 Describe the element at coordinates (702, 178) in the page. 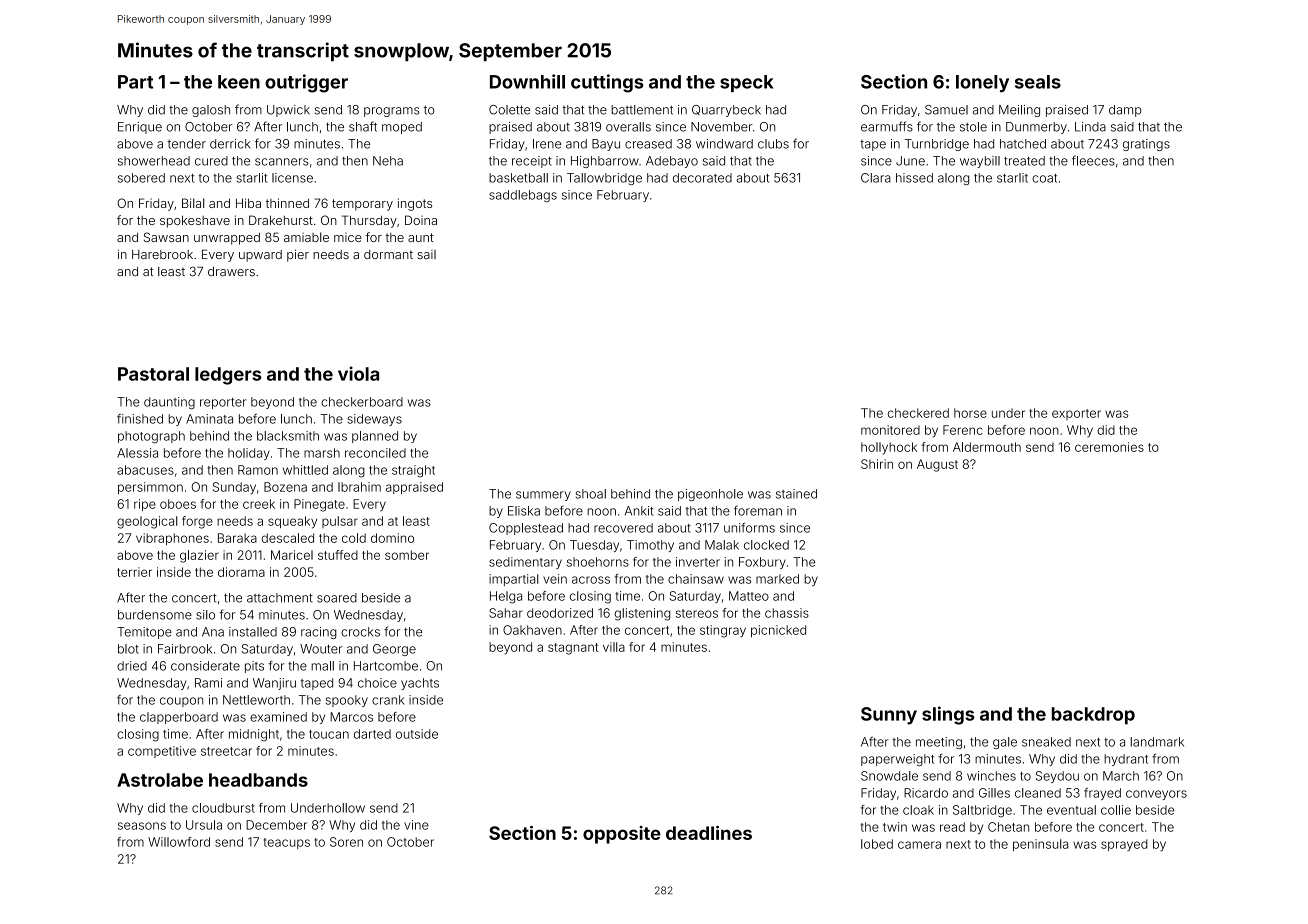

I see `decorated` at that location.
